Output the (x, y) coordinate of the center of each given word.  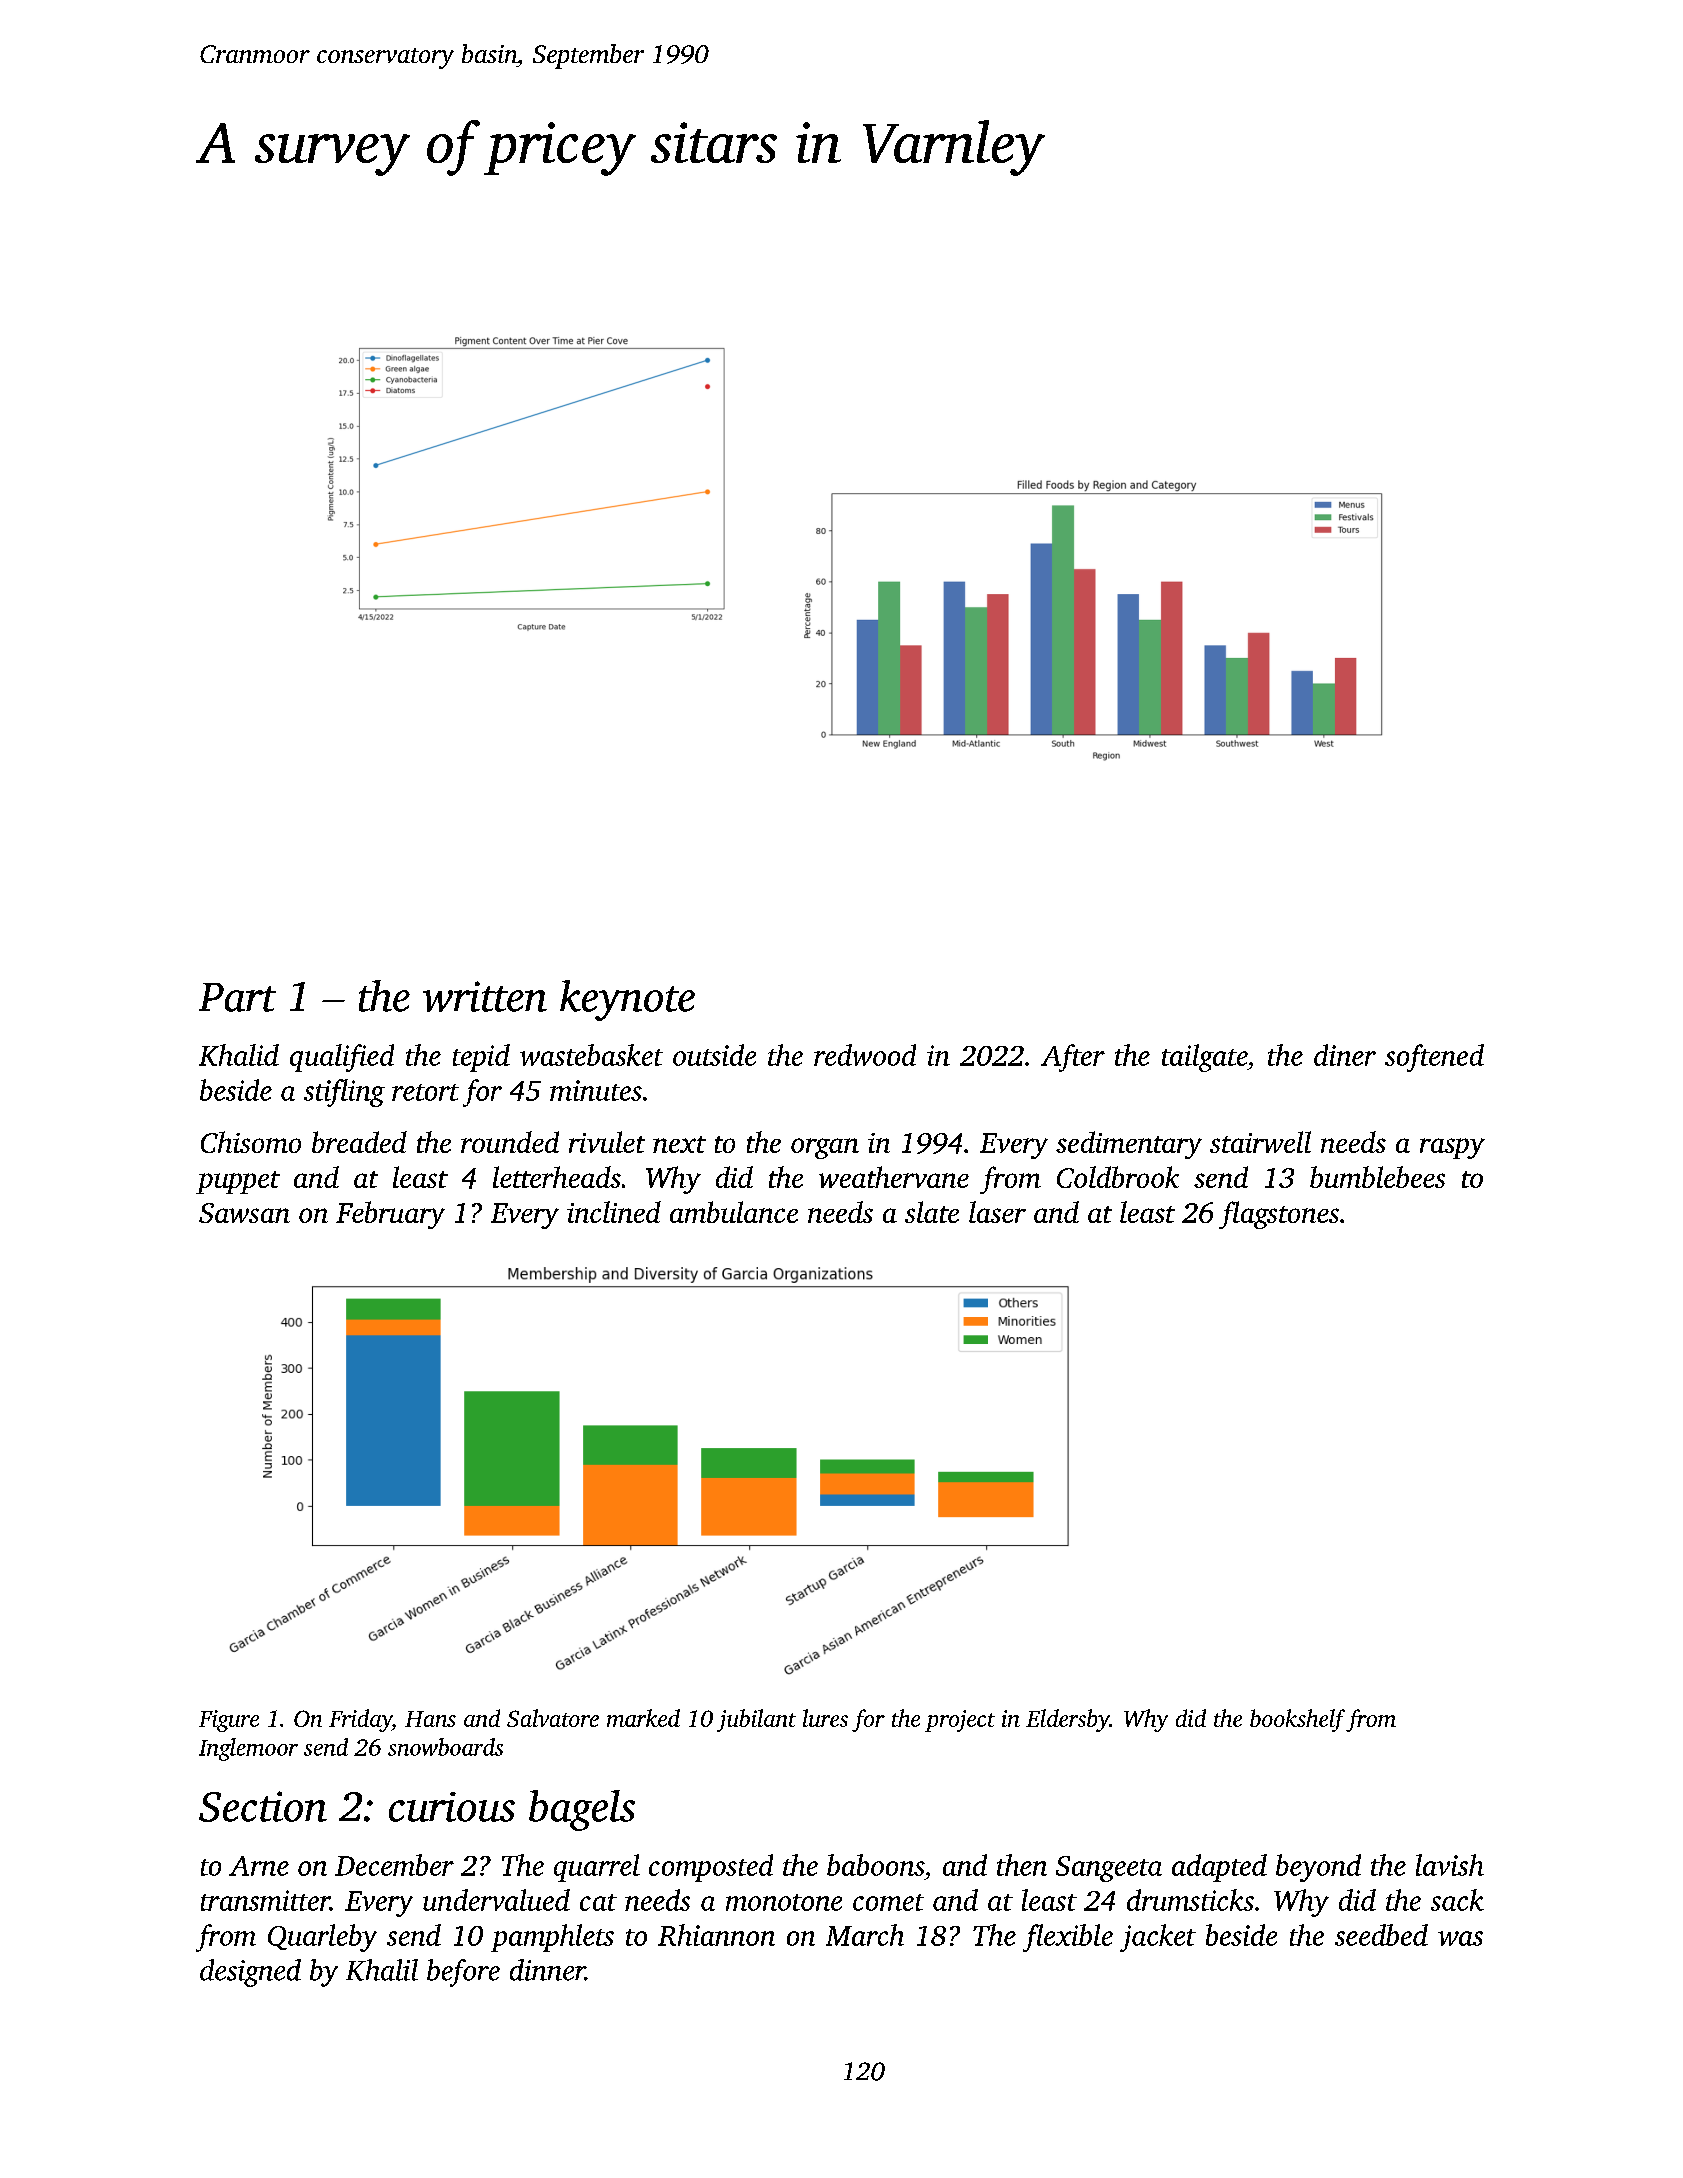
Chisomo (251, 1142)
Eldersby (1068, 1720)
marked (643, 1718)
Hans (430, 1719)
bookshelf (1297, 1720)
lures (825, 1718)
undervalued (496, 1900)
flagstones (1279, 1215)
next (679, 1144)
